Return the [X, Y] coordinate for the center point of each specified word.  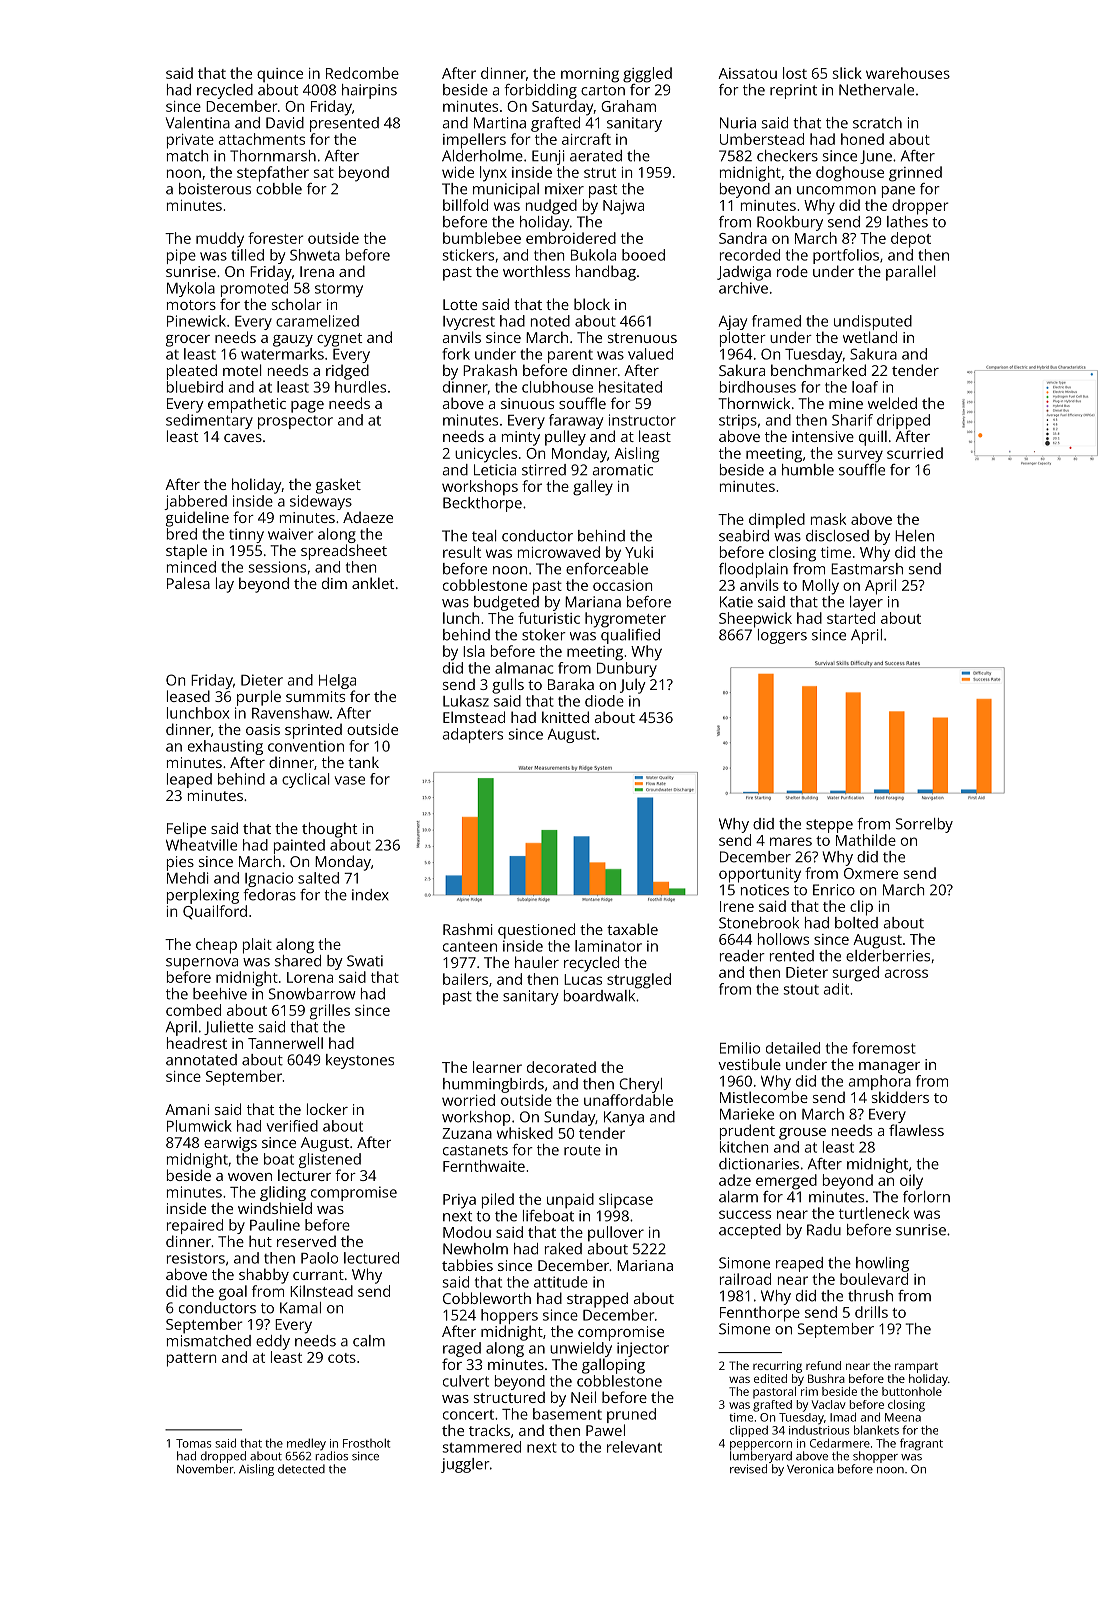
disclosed [837, 536]
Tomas [193, 1443]
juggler [465, 1465]
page [307, 407]
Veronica [810, 1469]
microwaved [559, 552]
